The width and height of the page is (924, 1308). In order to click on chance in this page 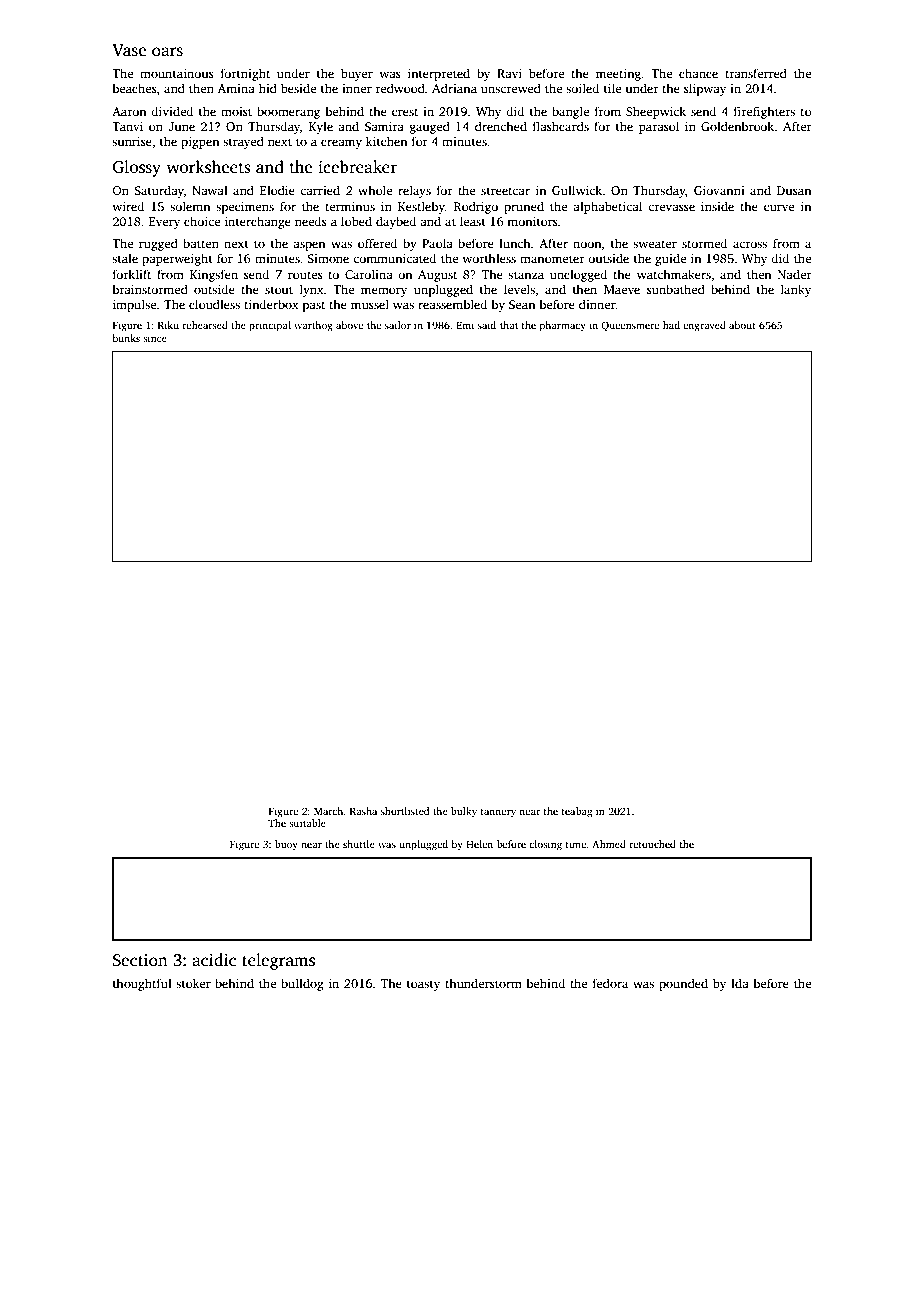, I will do `click(698, 73)`.
